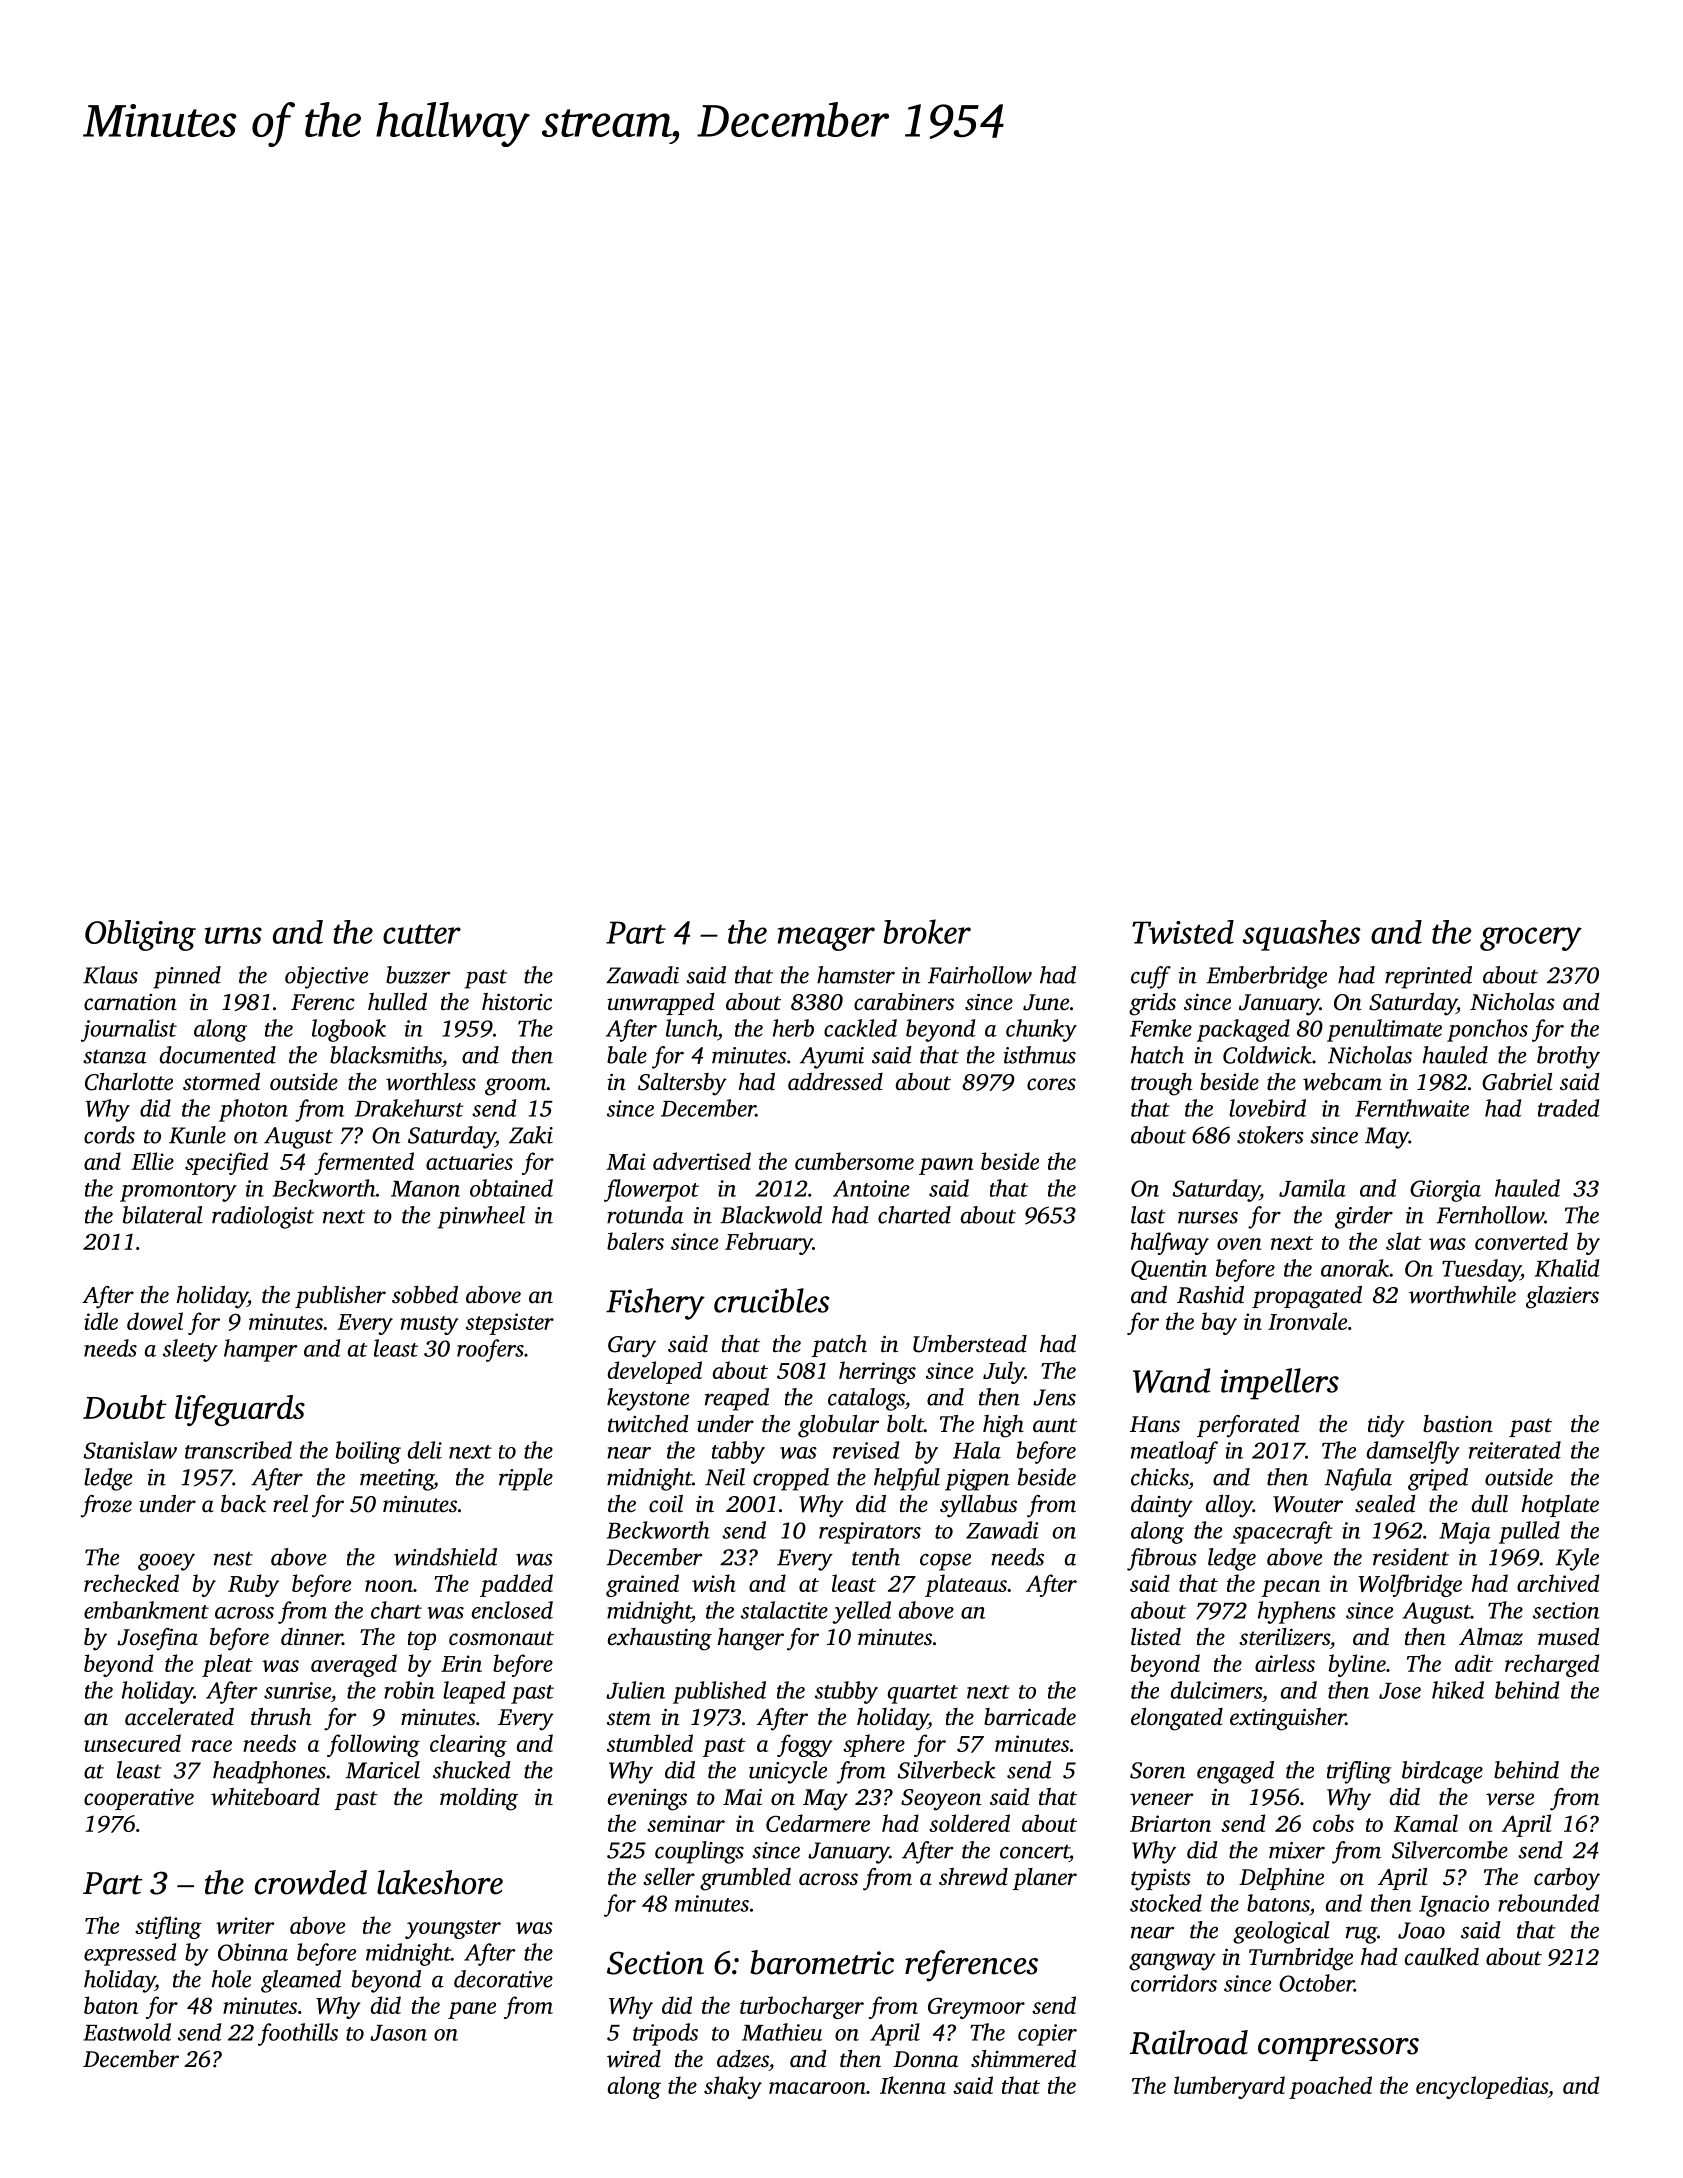 The image size is (1683, 2178). What do you see at coordinates (817, 2088) in the document?
I see `macaroon` at bounding box center [817, 2088].
